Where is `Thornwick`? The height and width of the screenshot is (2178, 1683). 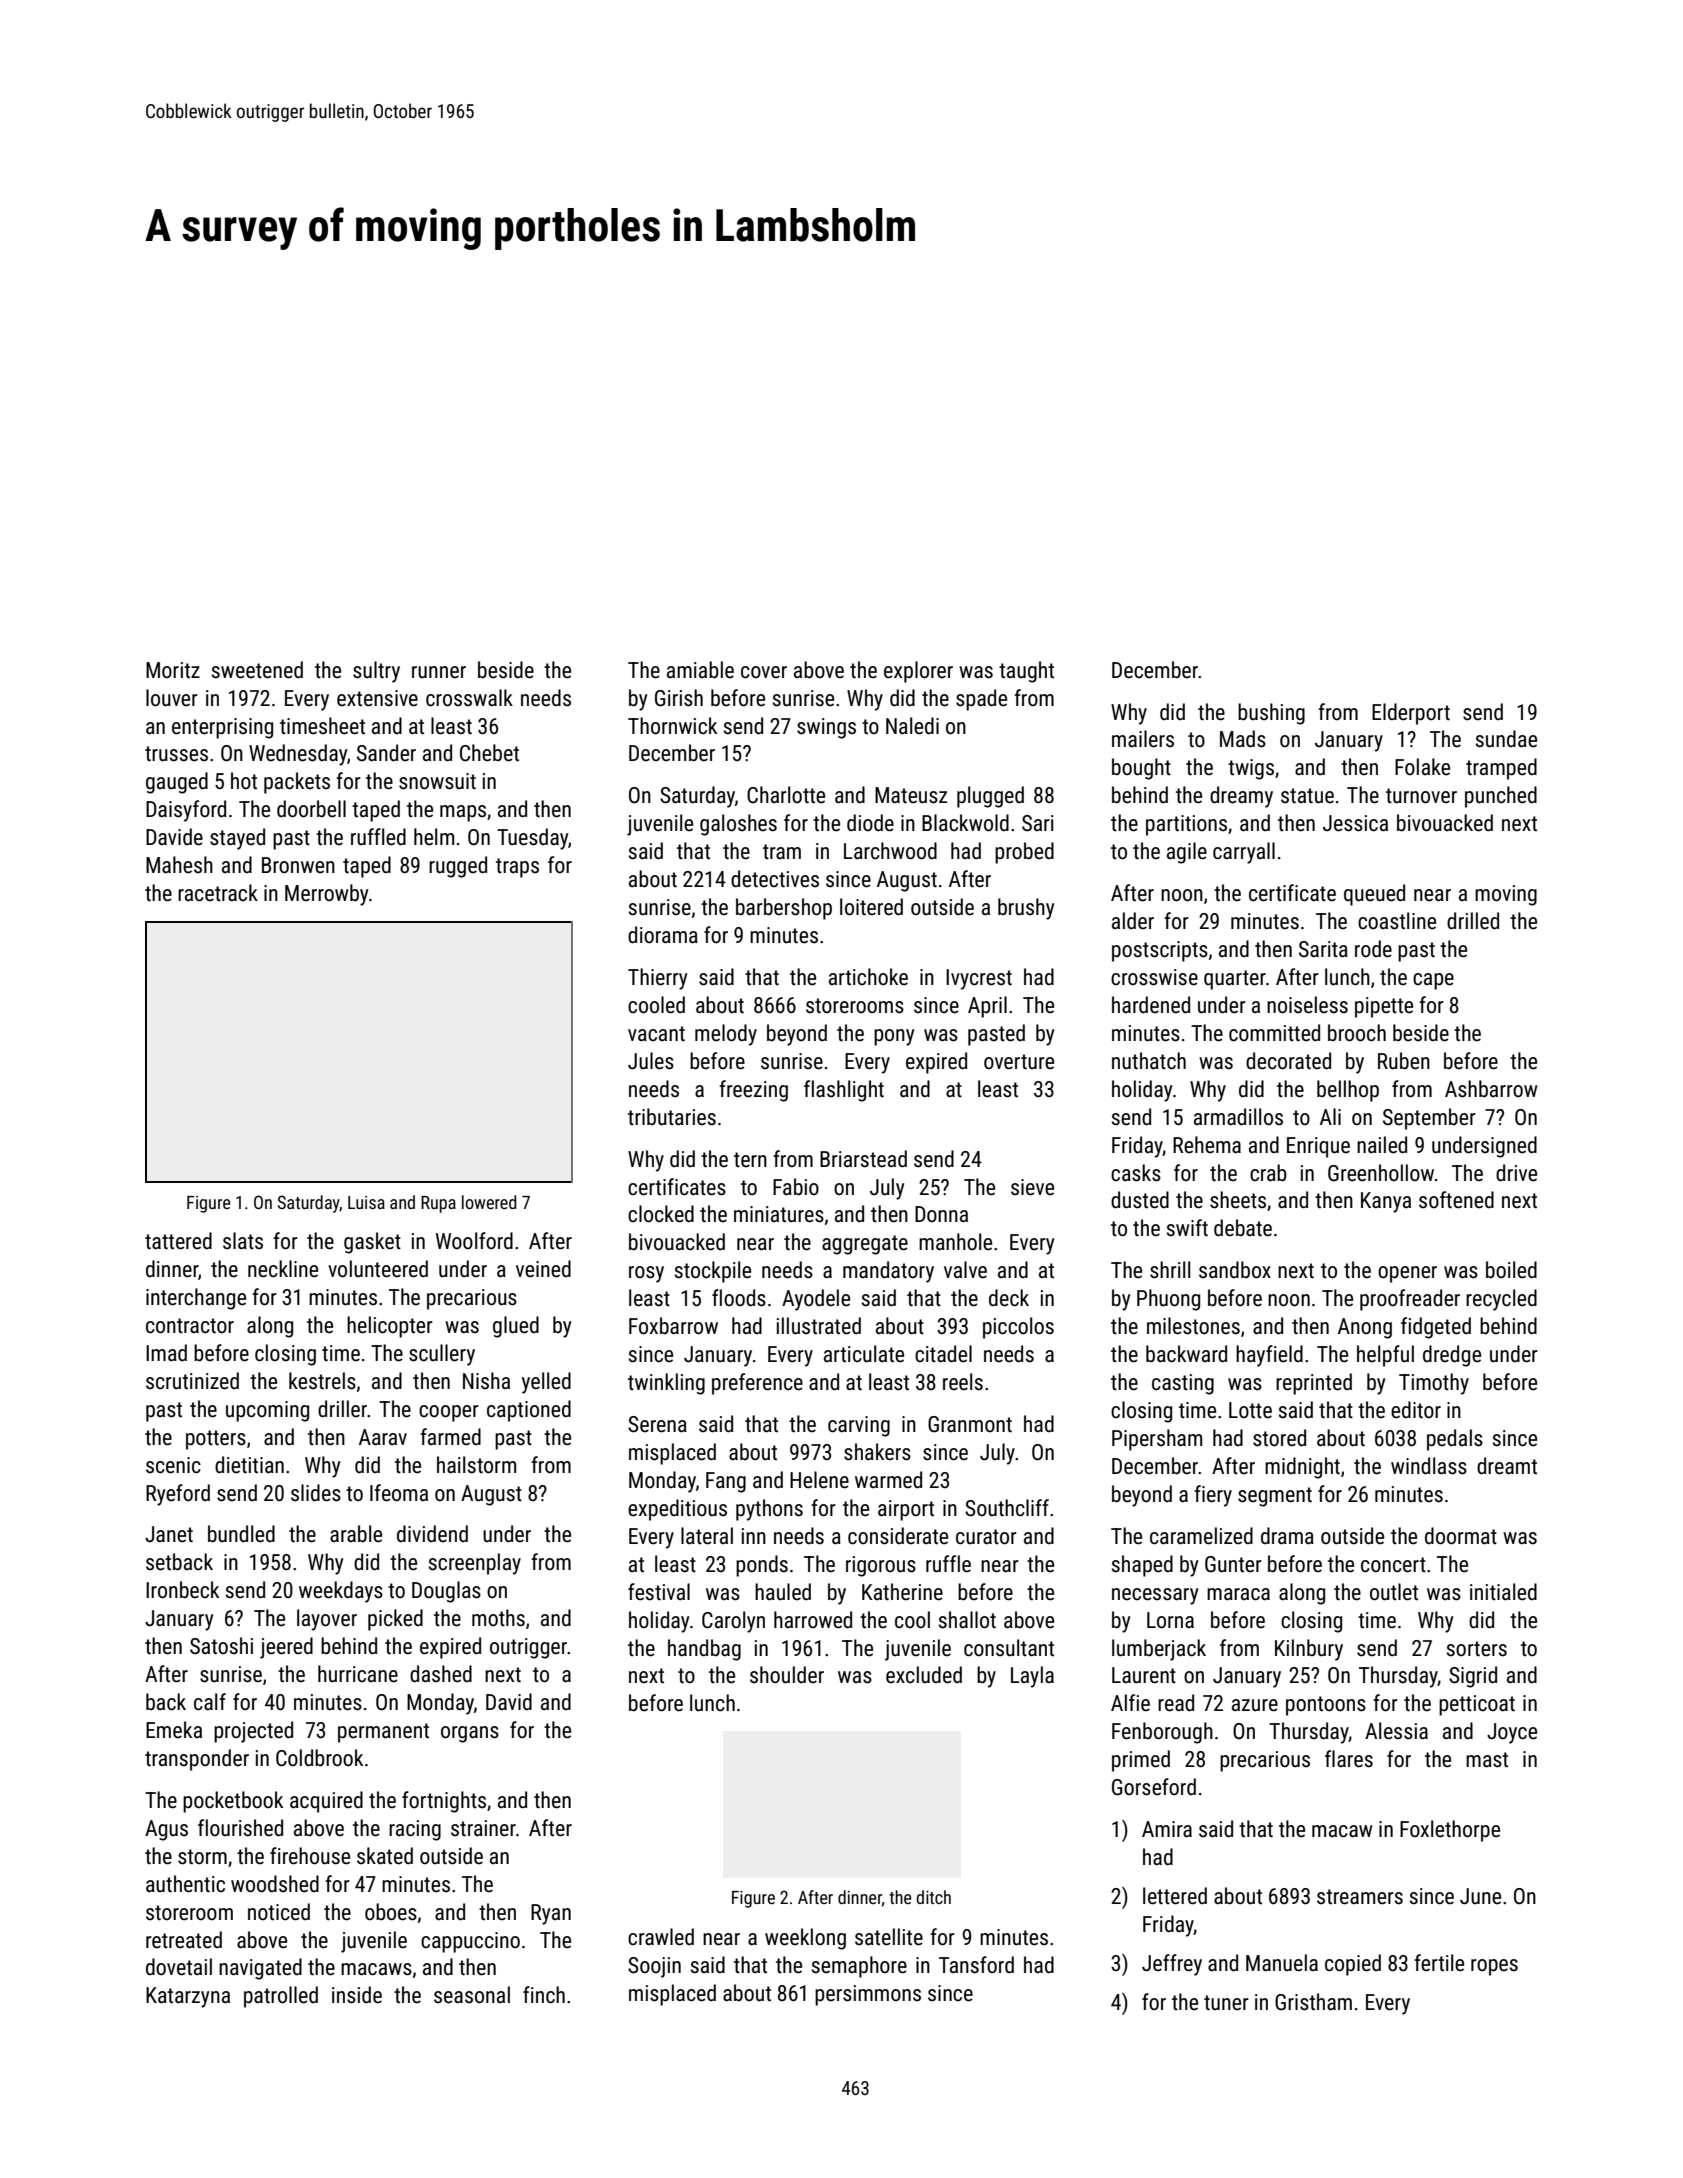
Thornwick is located at coordinates (672, 726).
